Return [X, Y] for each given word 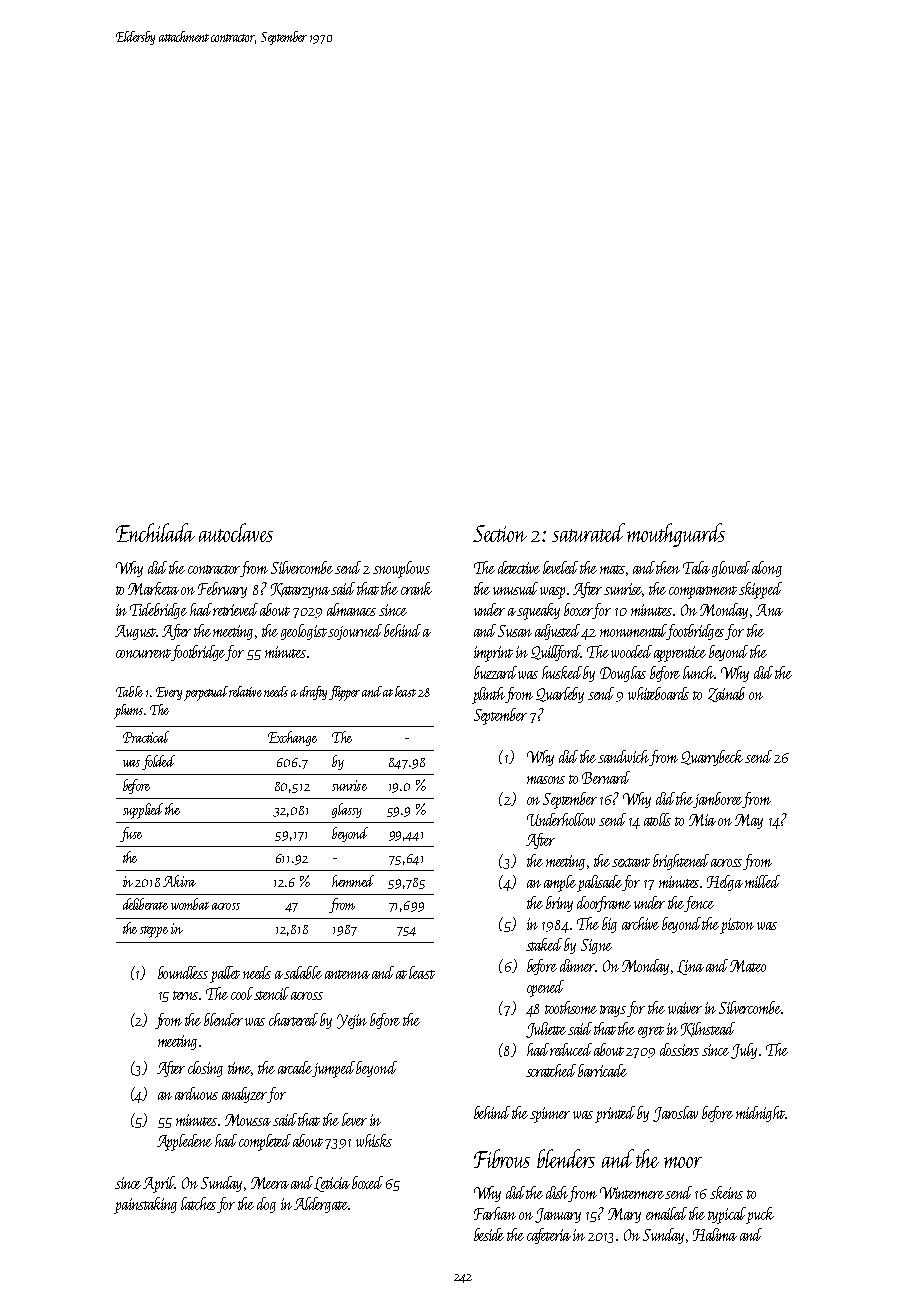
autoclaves [236, 532]
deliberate [145, 904]
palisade [600, 883]
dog [266, 1205]
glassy [347, 810]
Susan [515, 631]
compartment [703, 592]
